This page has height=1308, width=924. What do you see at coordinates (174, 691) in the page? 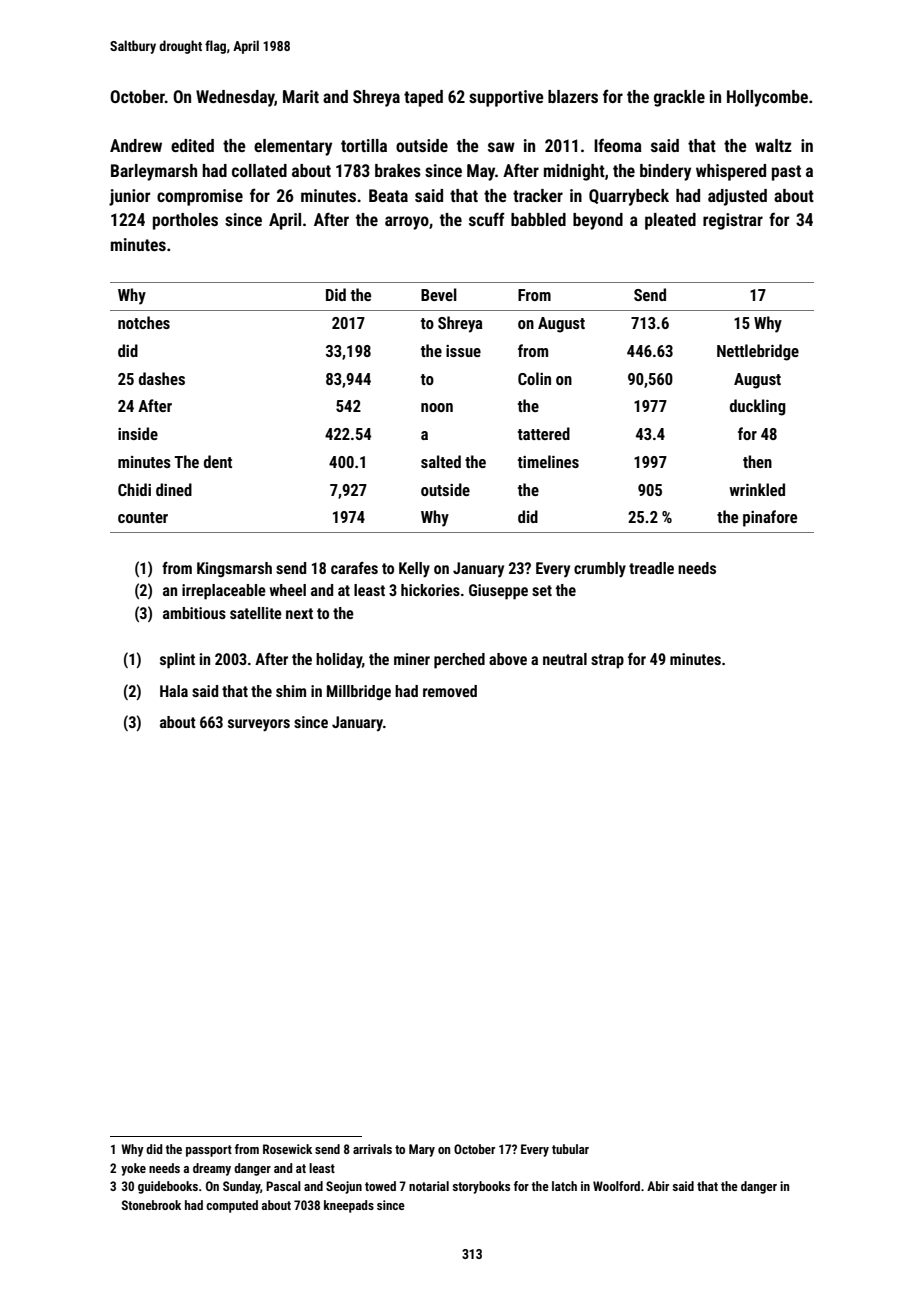
I see `Hala` at bounding box center [174, 691].
